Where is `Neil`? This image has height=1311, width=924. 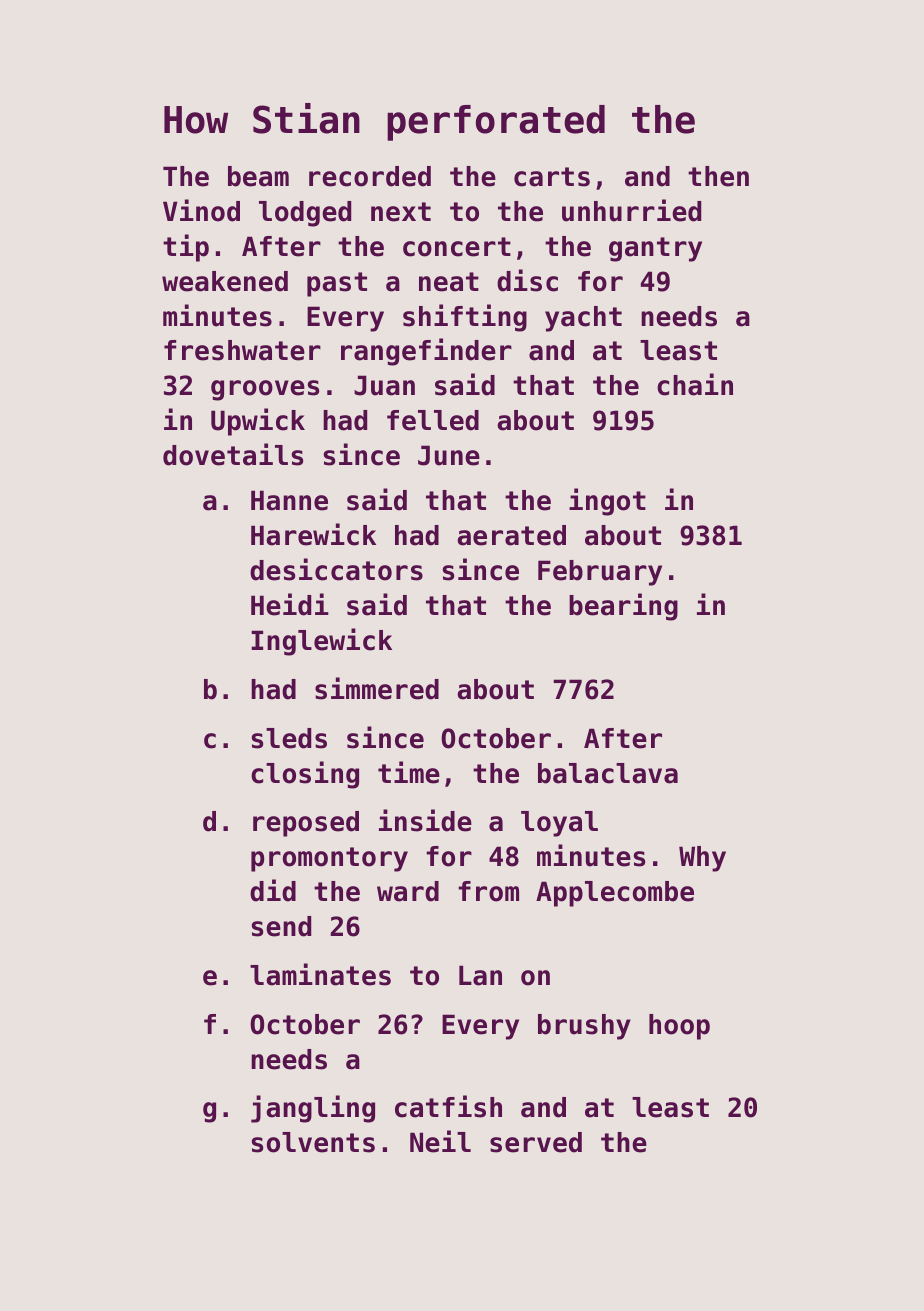
Neil is located at coordinates (440, 1141).
